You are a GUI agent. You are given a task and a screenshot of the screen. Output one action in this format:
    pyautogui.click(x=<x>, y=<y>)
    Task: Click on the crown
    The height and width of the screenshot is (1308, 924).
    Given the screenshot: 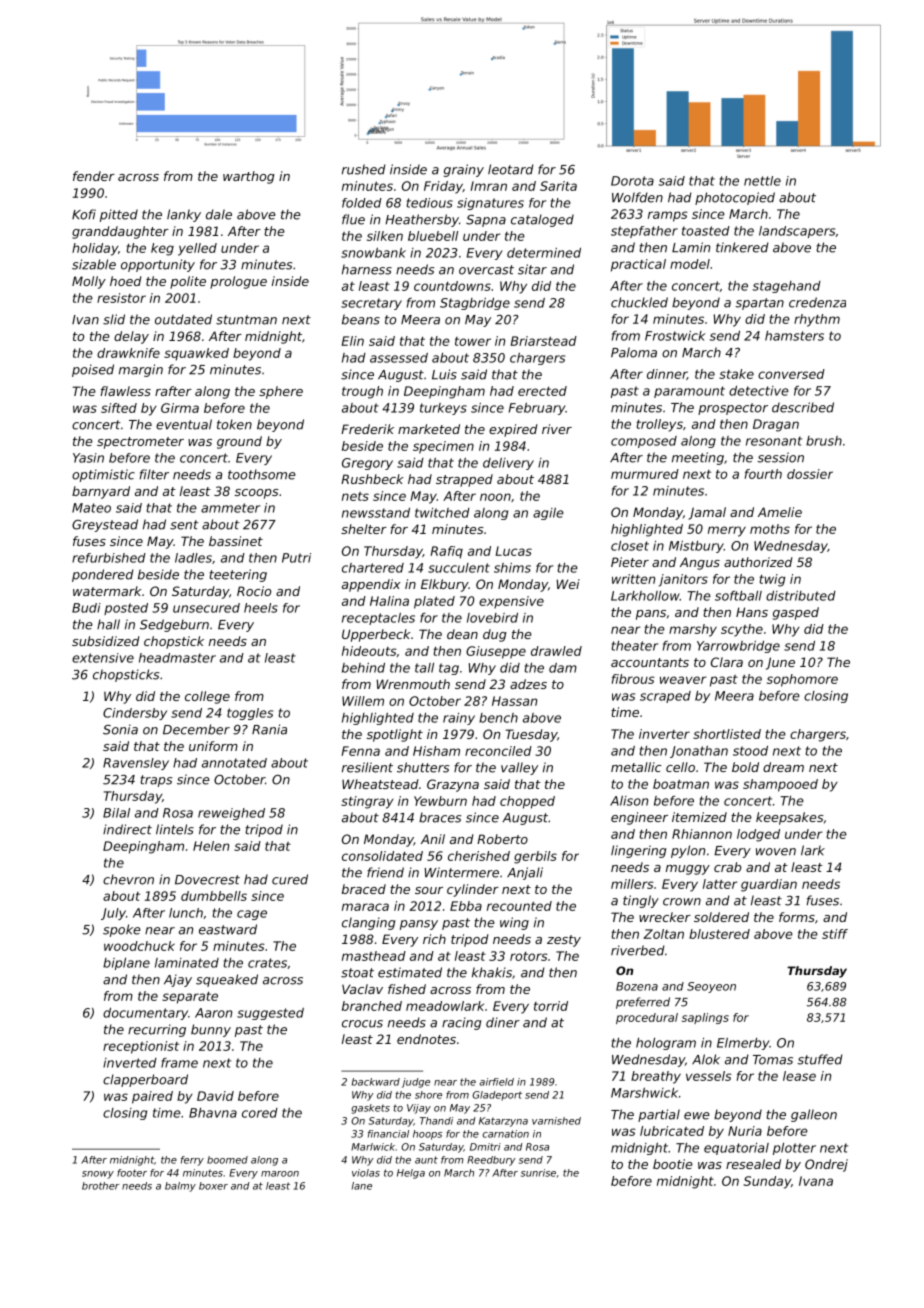 What is the action you would take?
    pyautogui.click(x=682, y=902)
